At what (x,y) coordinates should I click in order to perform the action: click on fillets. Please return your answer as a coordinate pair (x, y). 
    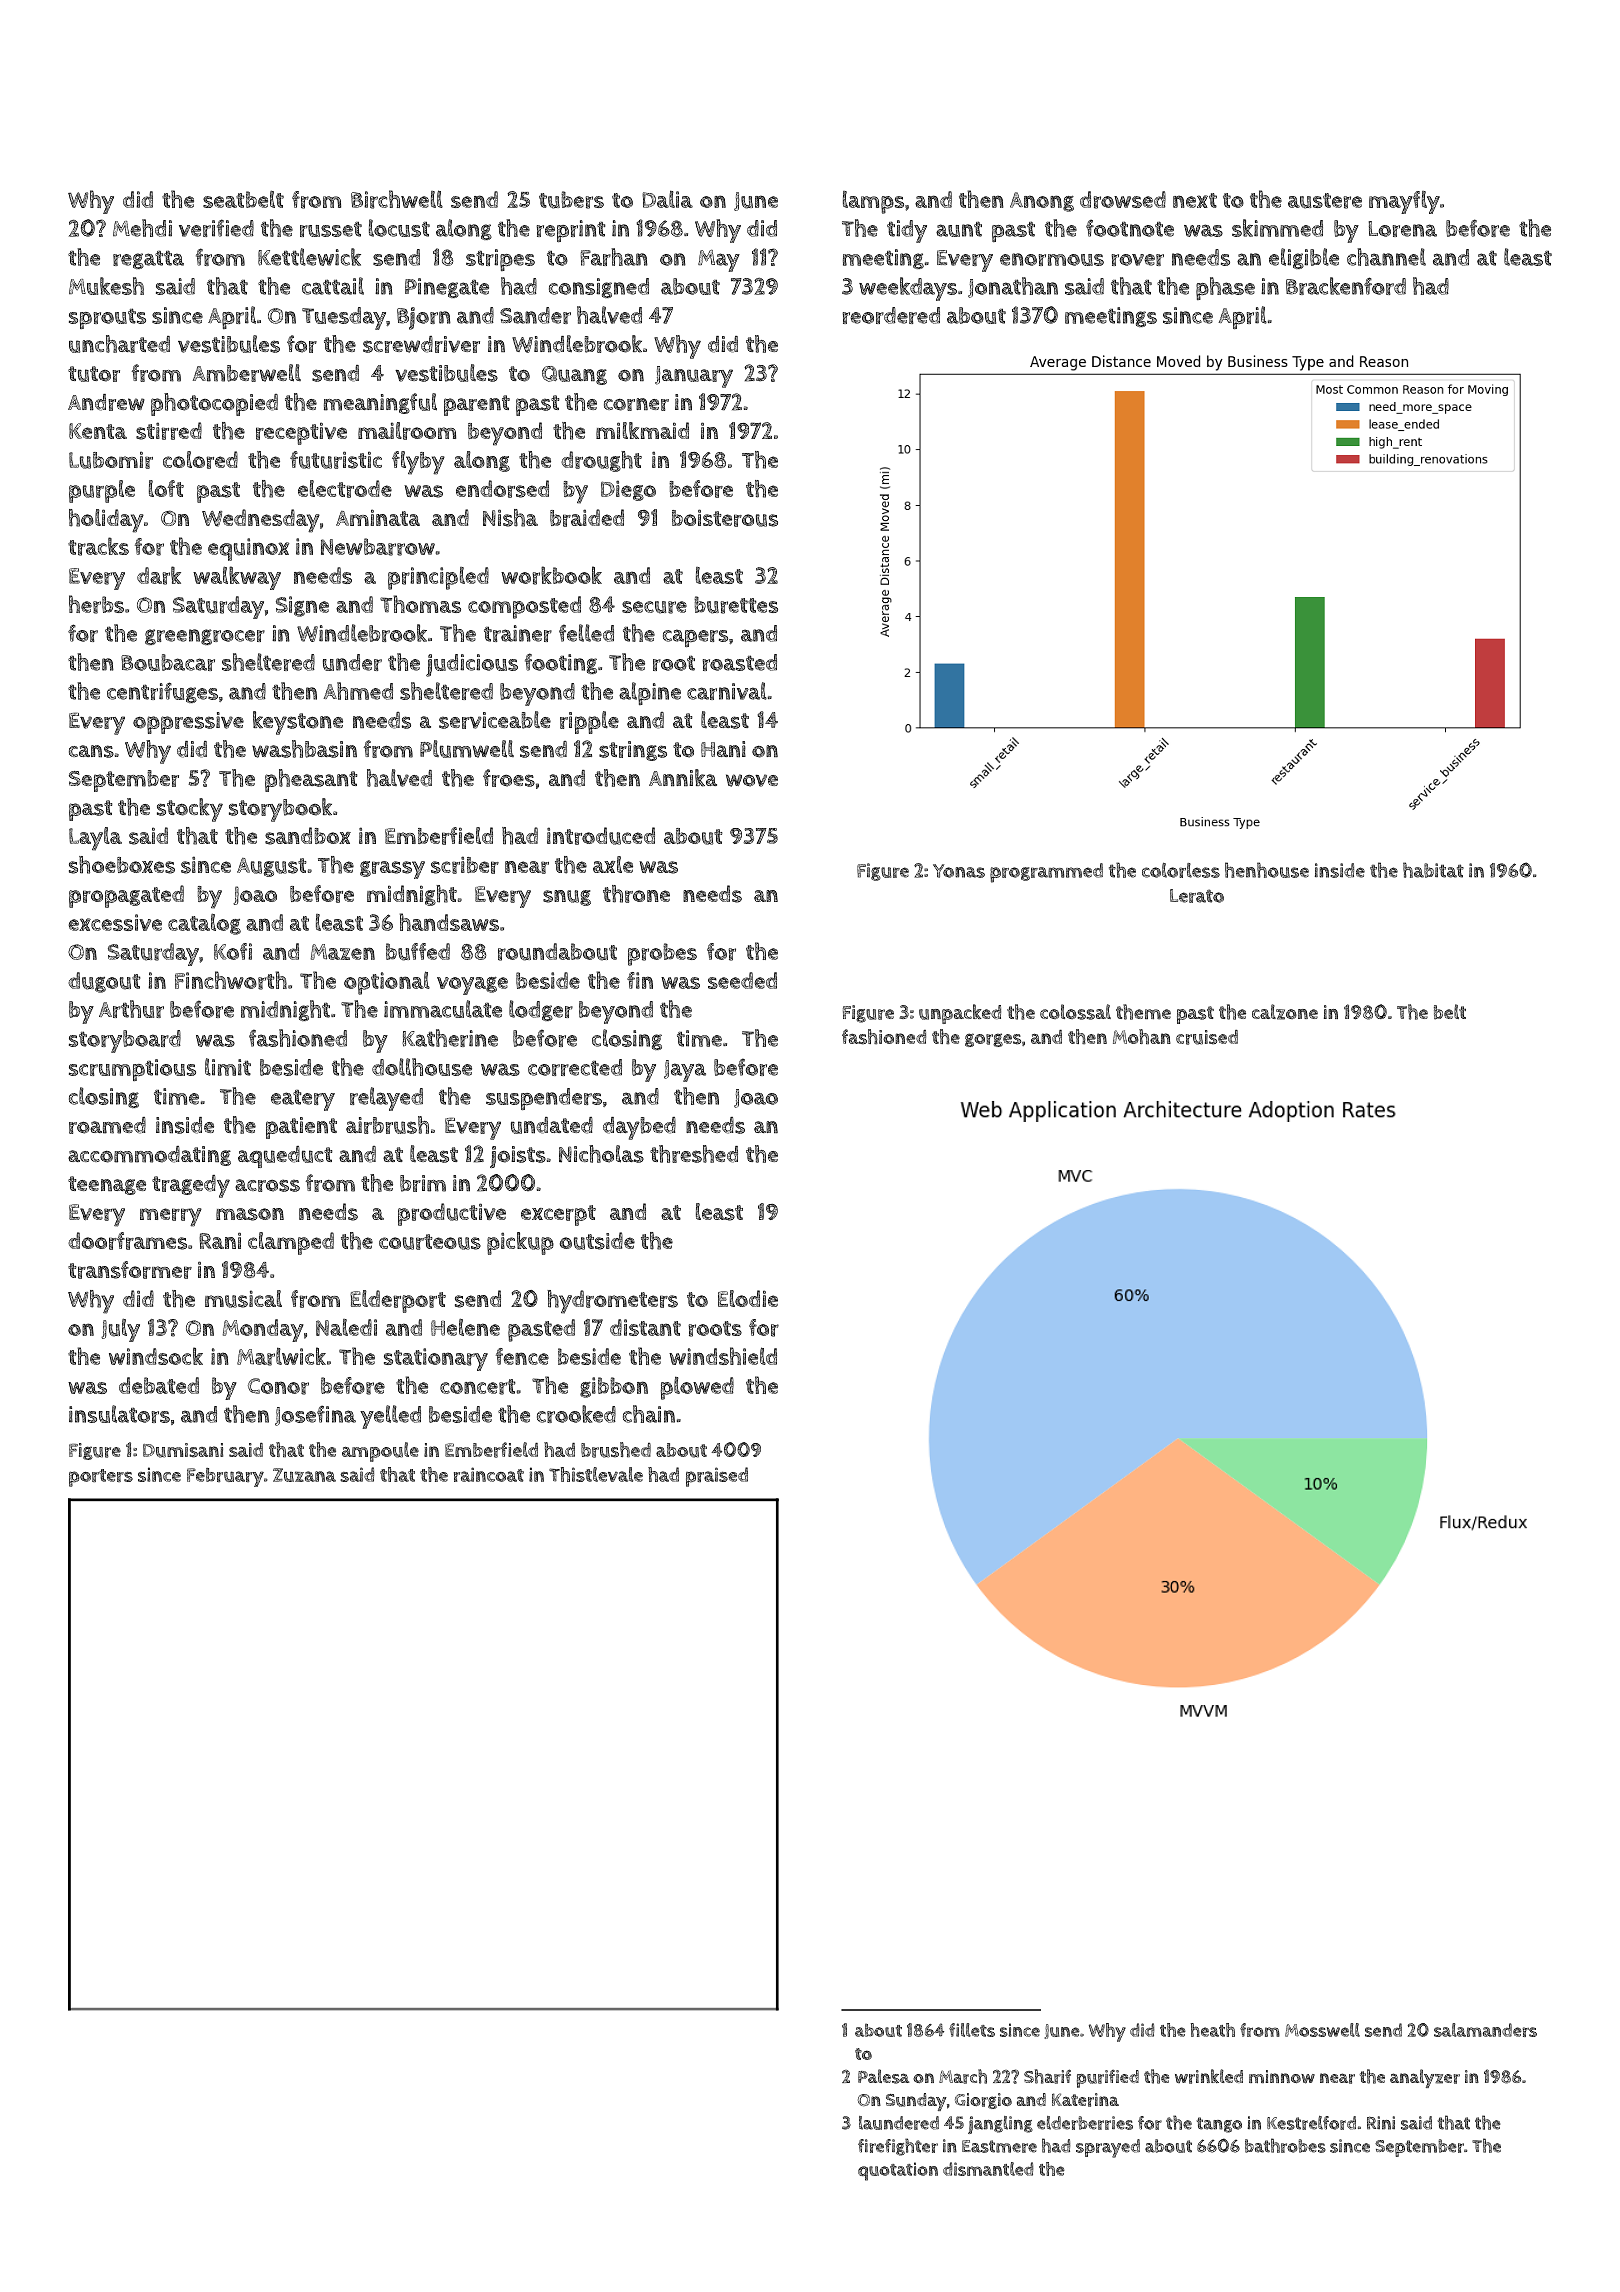
    Looking at the image, I should click on (972, 2030).
